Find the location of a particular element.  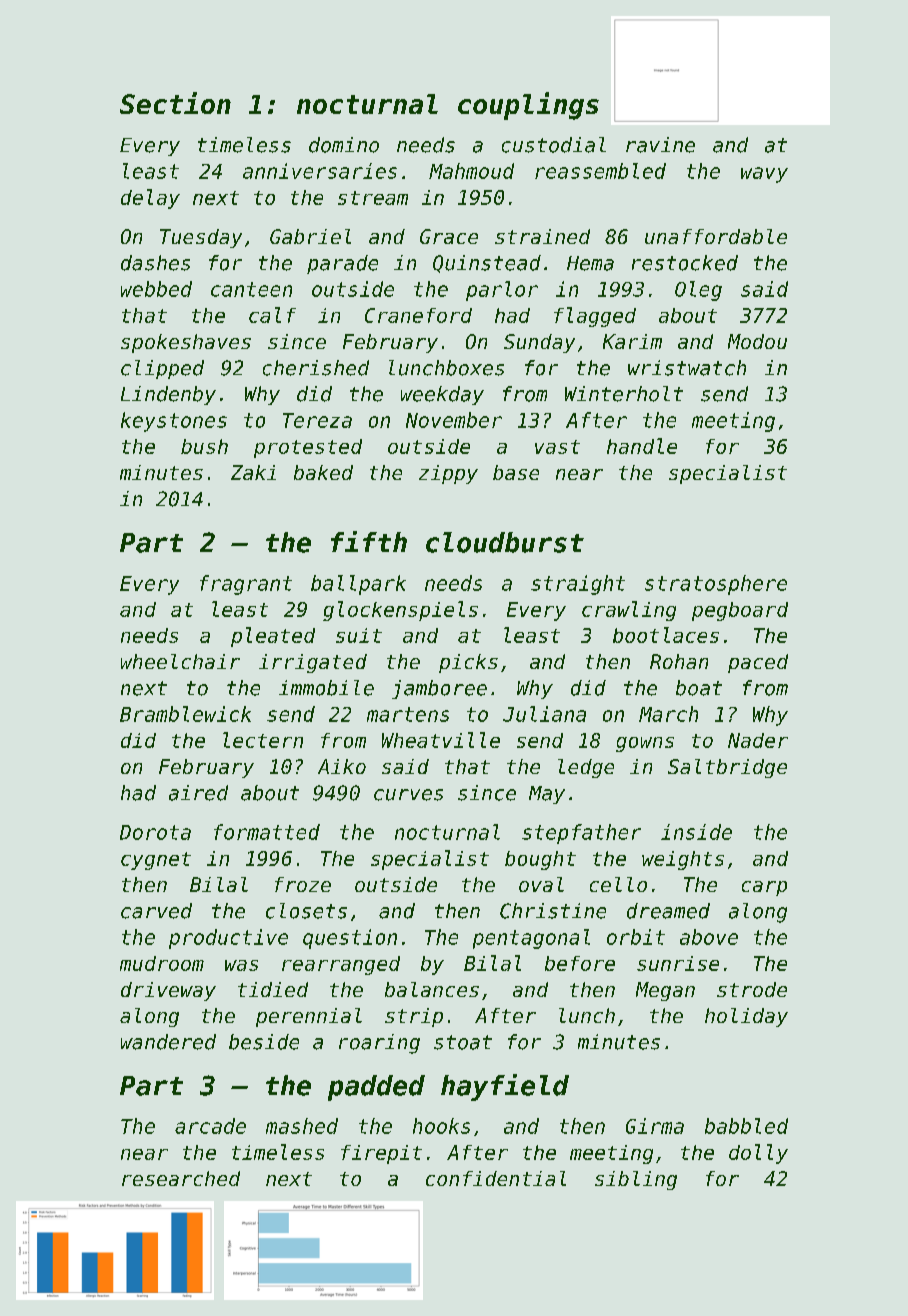

Section is located at coordinates (175, 103).
